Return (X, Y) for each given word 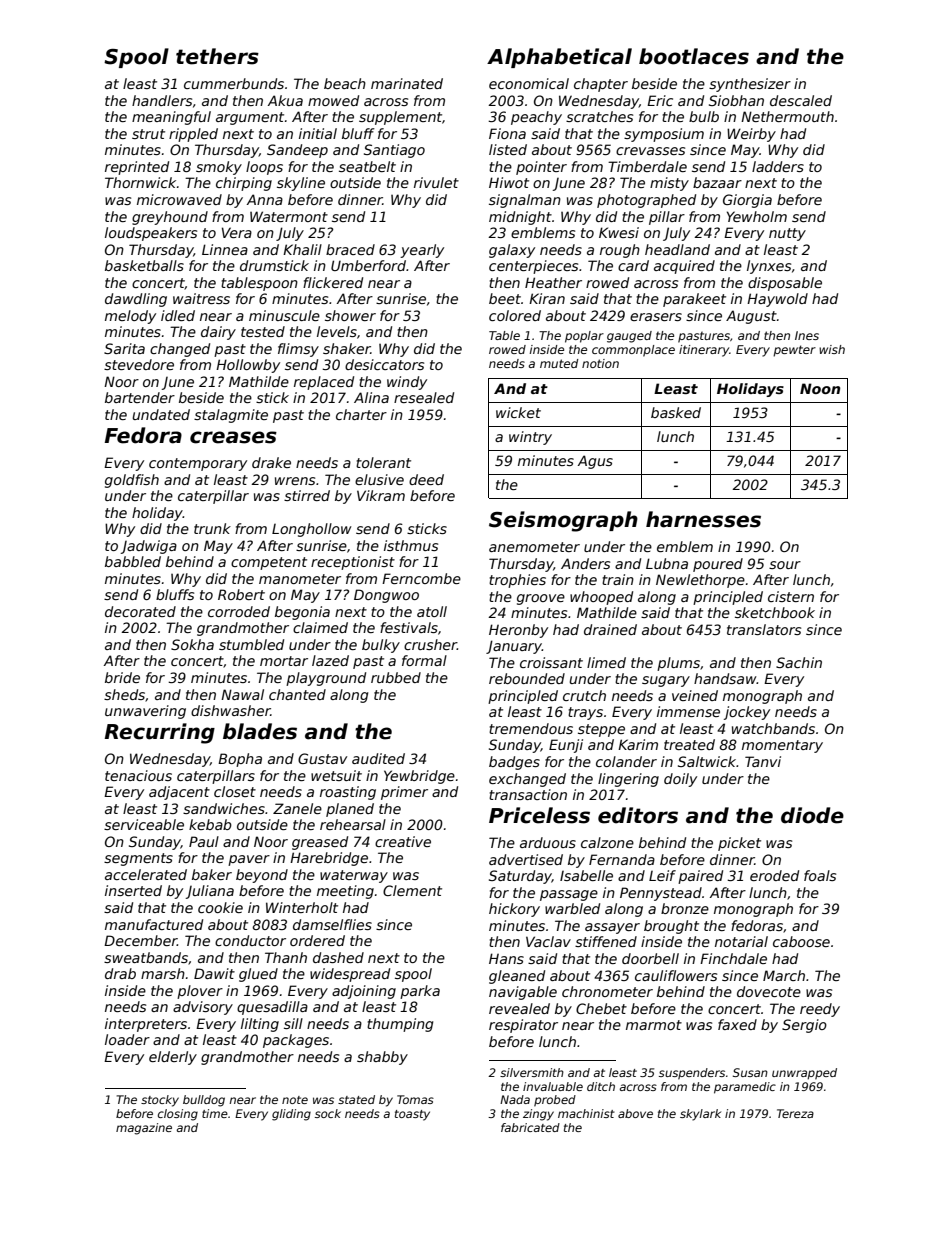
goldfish (132, 481)
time (215, 1113)
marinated (407, 83)
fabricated (530, 1127)
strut (148, 134)
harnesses (703, 519)
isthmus (411, 545)
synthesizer (750, 85)
